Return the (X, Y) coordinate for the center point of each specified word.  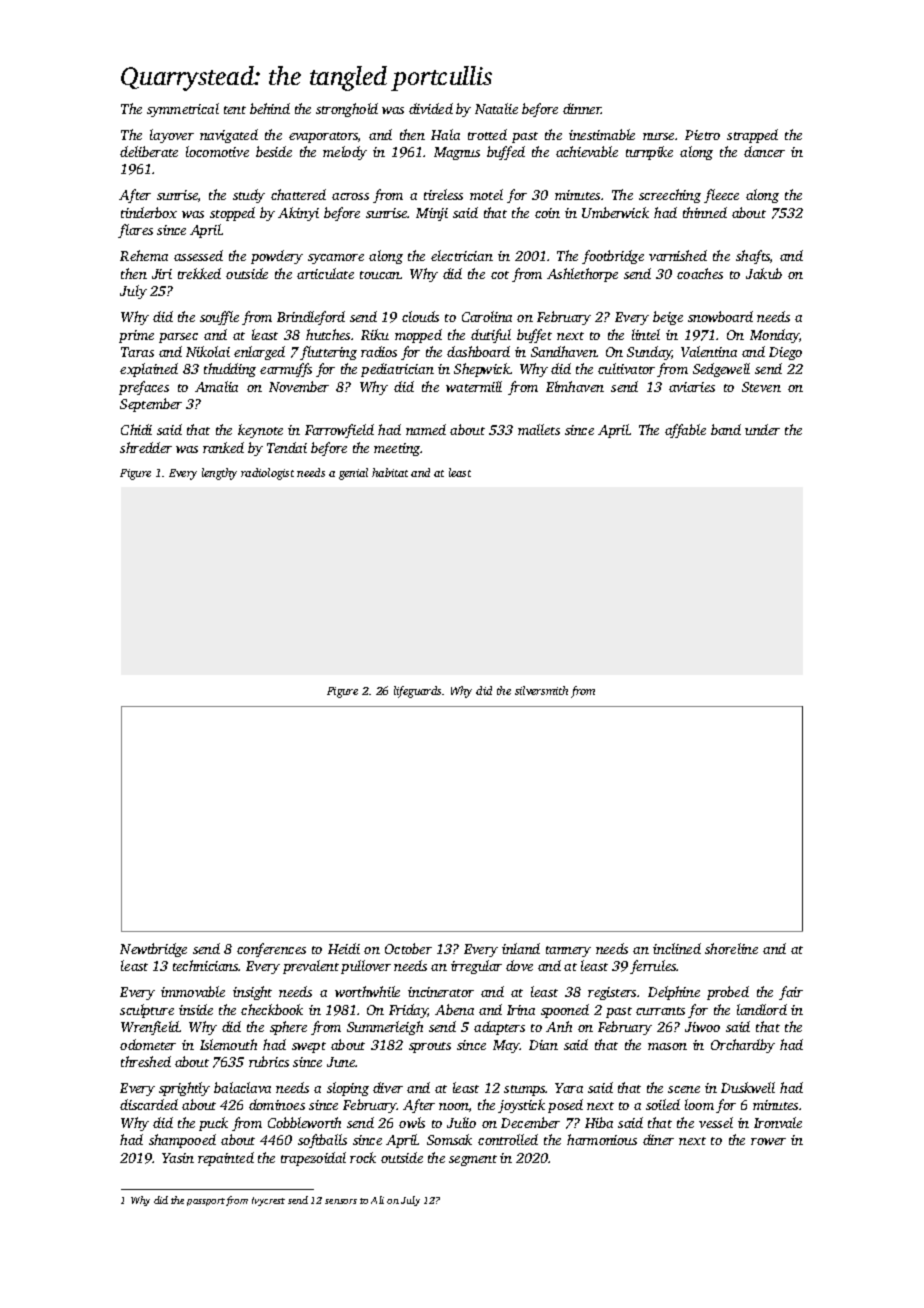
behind (270, 108)
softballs (322, 1141)
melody (345, 153)
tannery (568, 951)
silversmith (541, 690)
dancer (764, 151)
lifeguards (417, 692)
